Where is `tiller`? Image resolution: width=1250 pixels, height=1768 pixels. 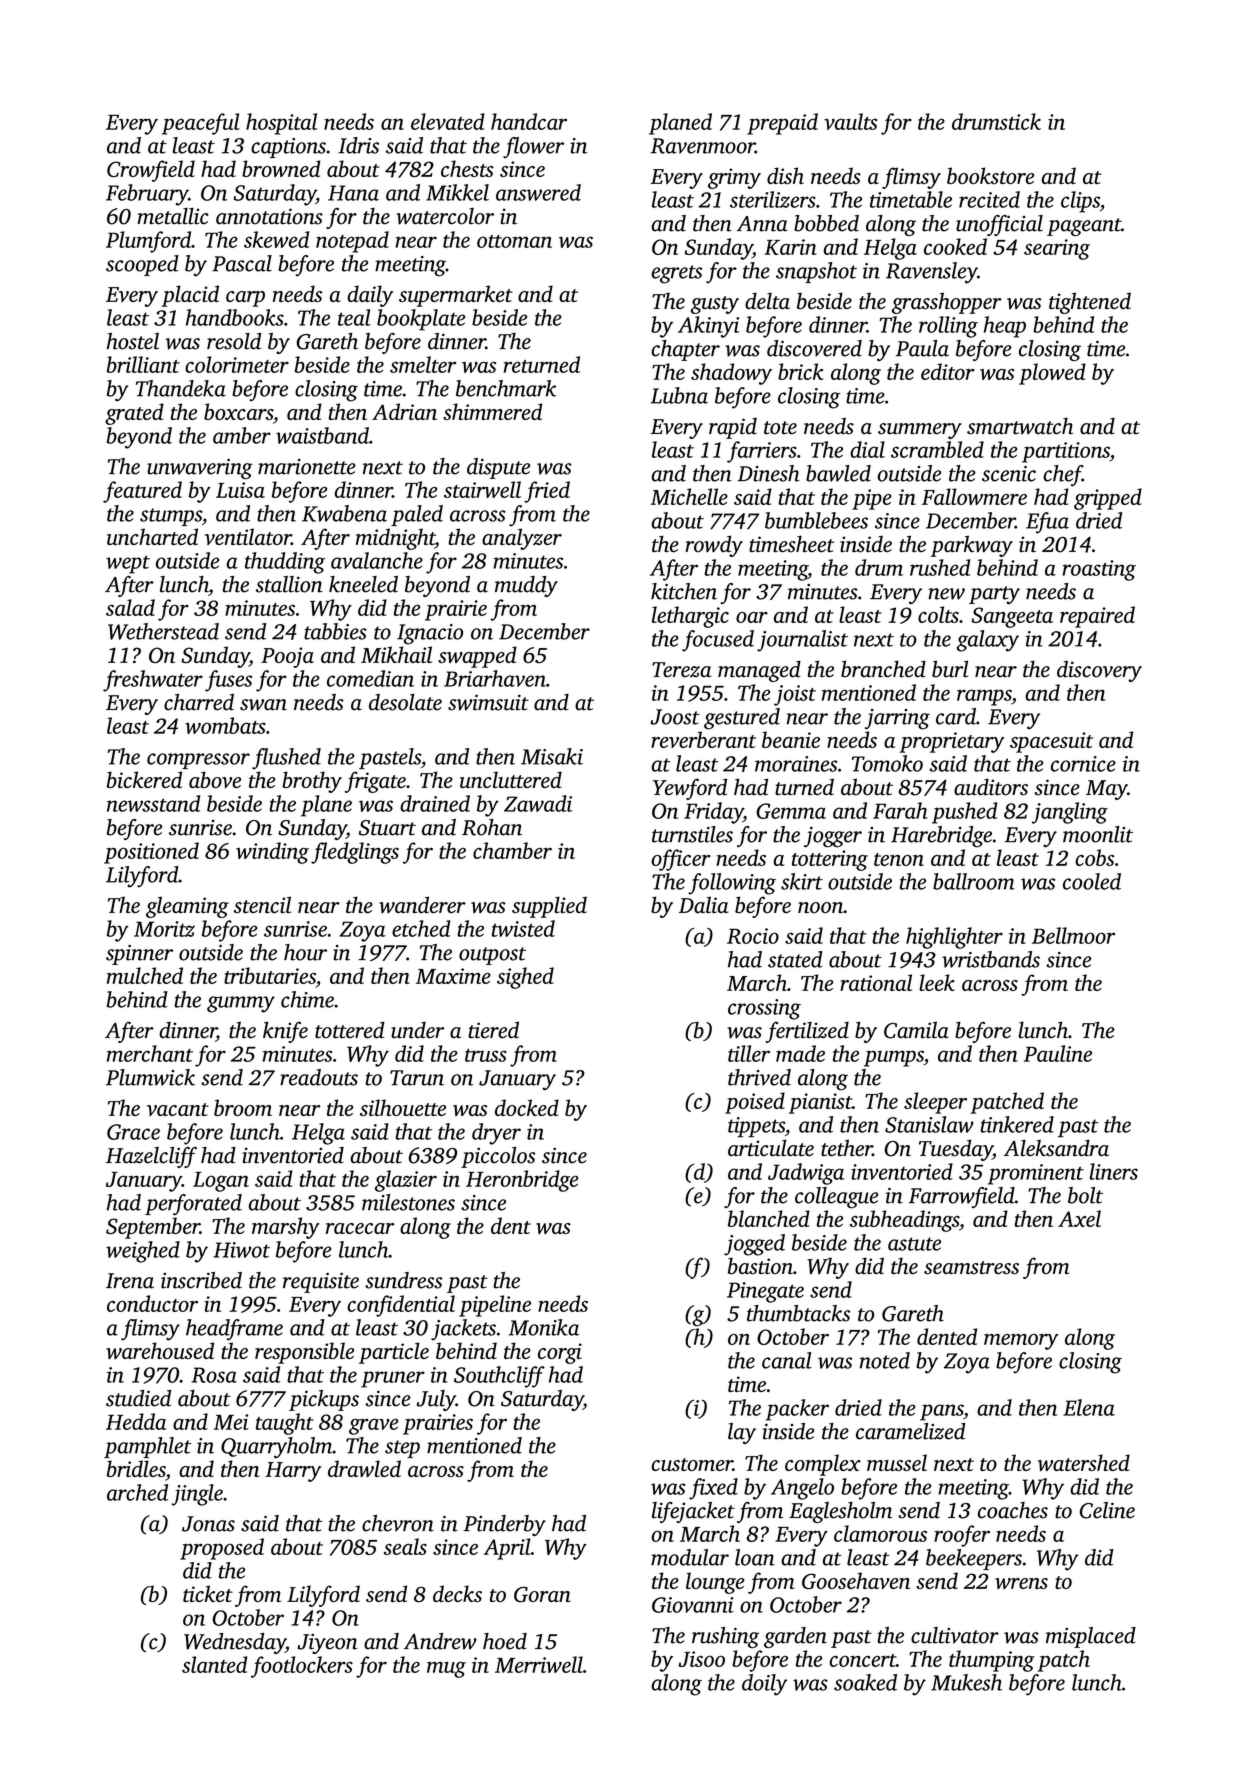
tiller is located at coordinates (749, 1053).
